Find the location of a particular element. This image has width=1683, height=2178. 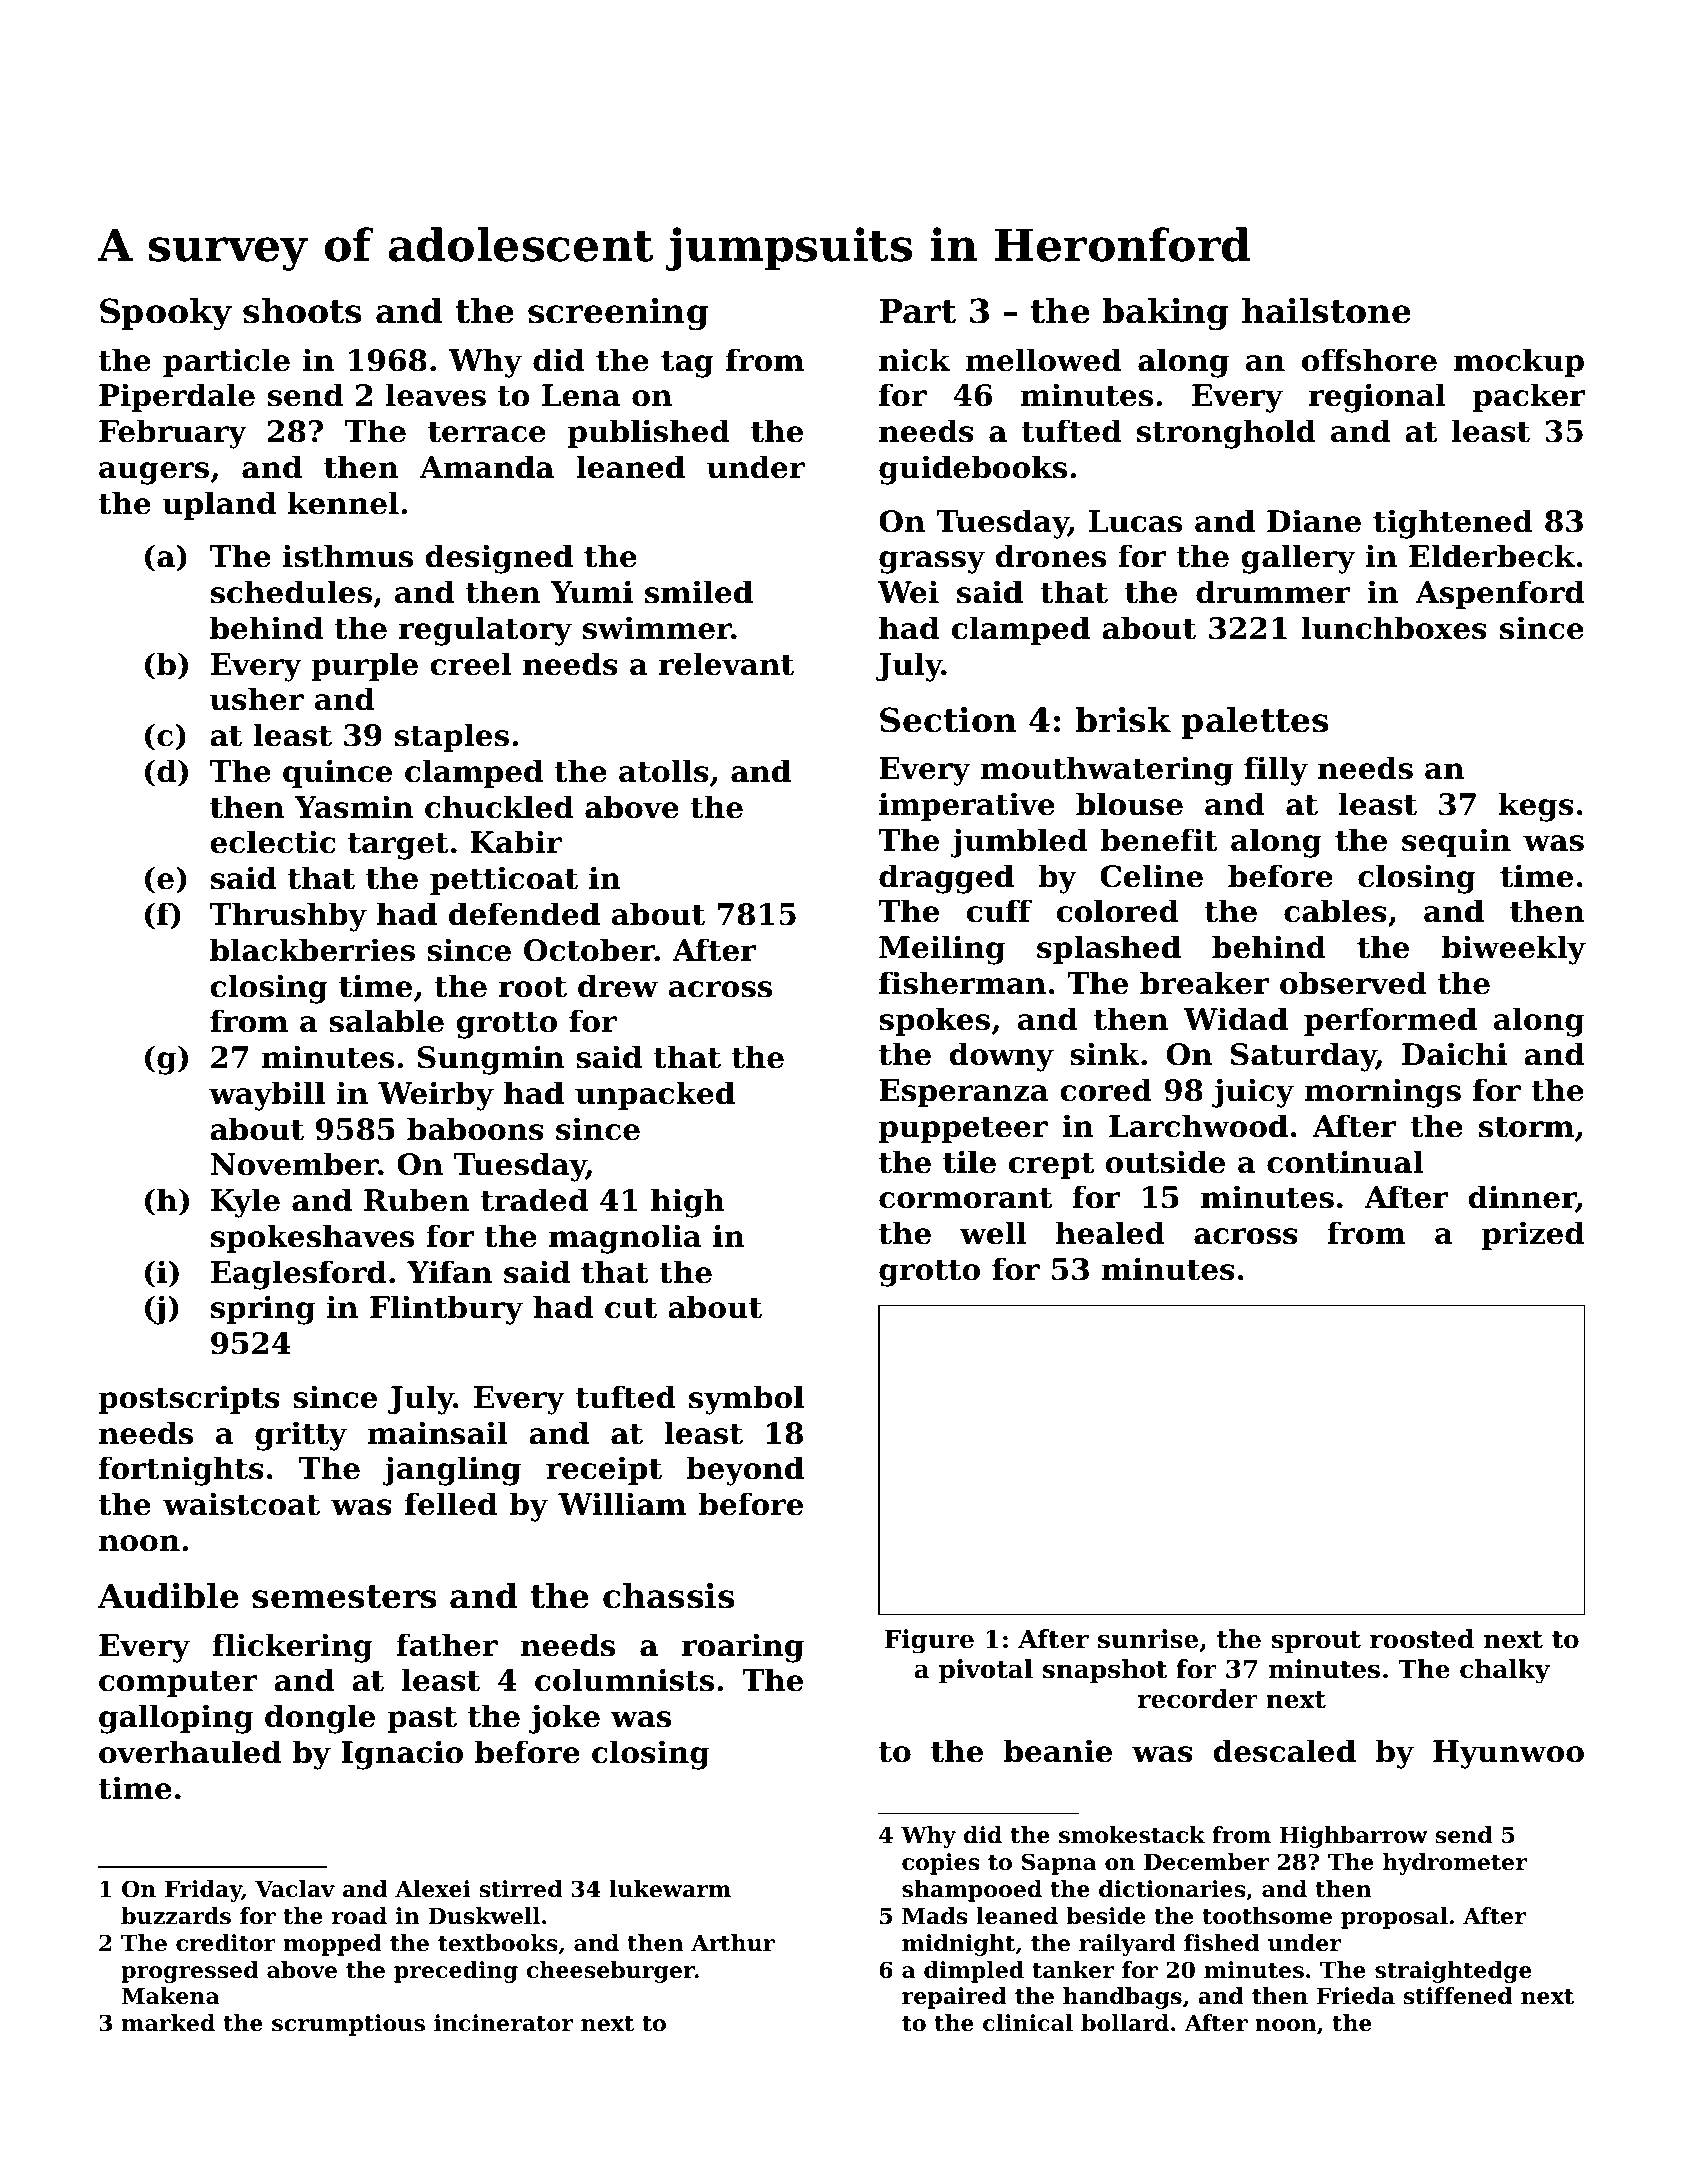

eclectic is located at coordinates (273, 842).
